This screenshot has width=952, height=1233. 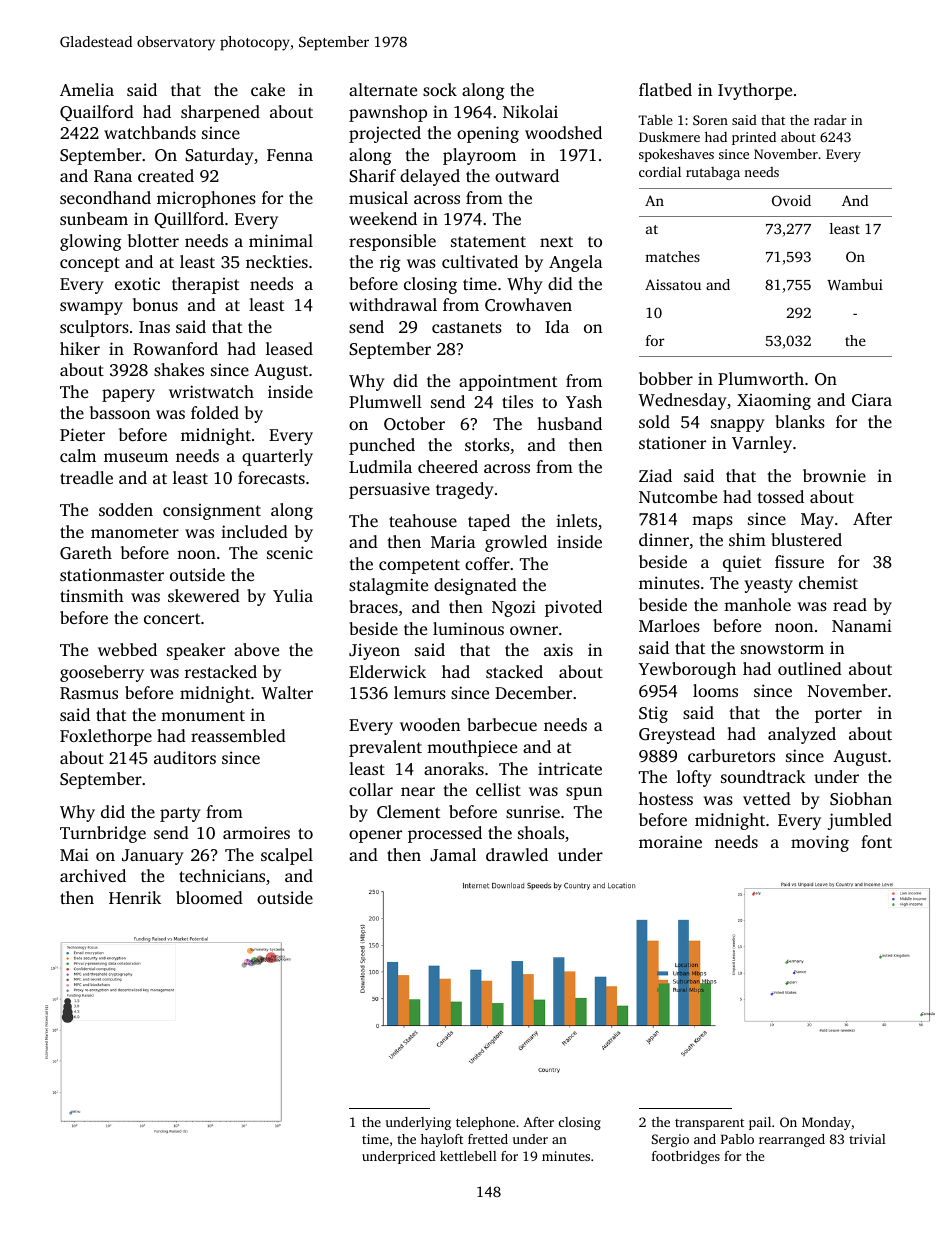 I want to click on Ciara, so click(x=872, y=400).
